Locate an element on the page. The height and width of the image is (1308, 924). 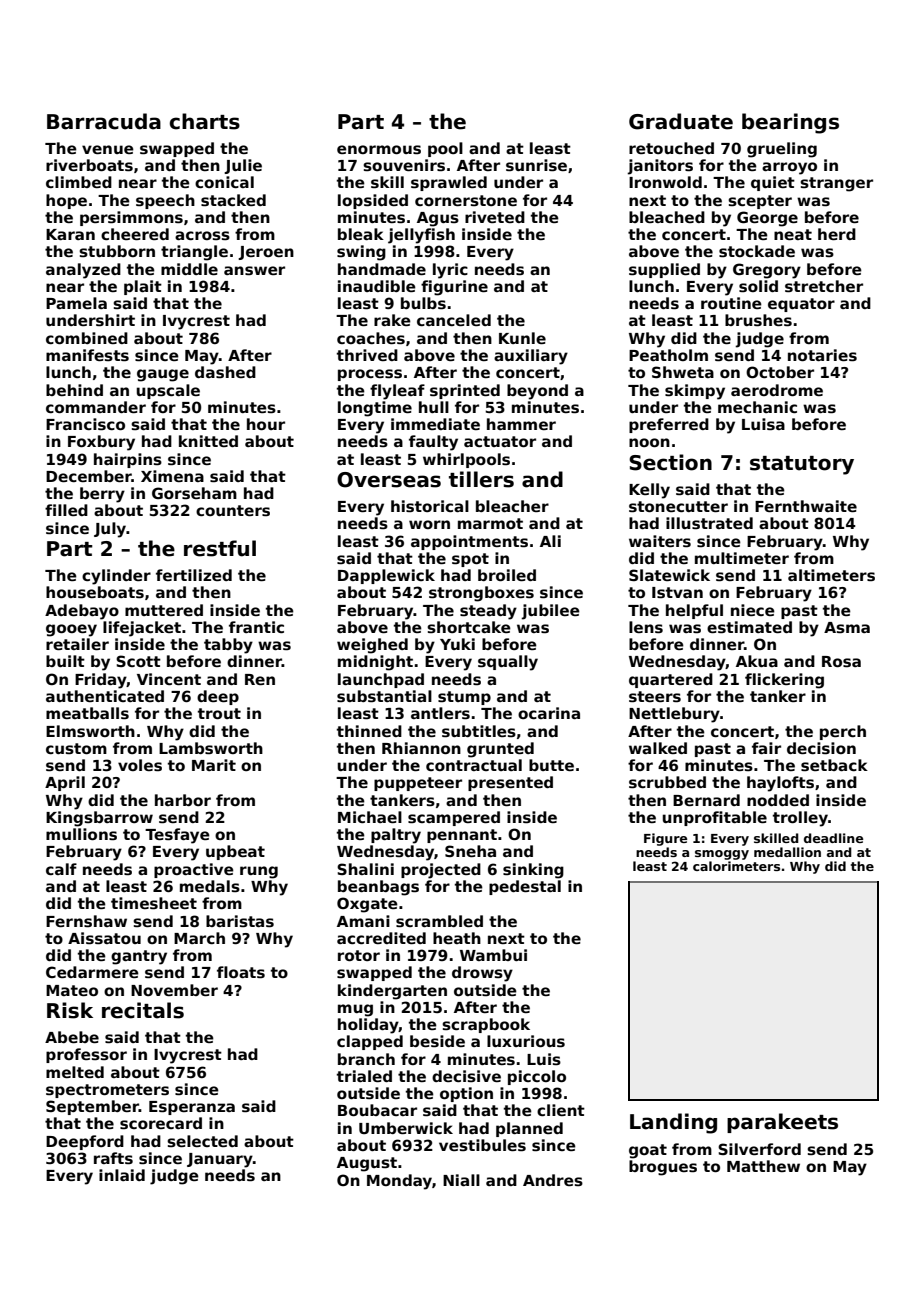
lyric is located at coordinates (450, 271).
